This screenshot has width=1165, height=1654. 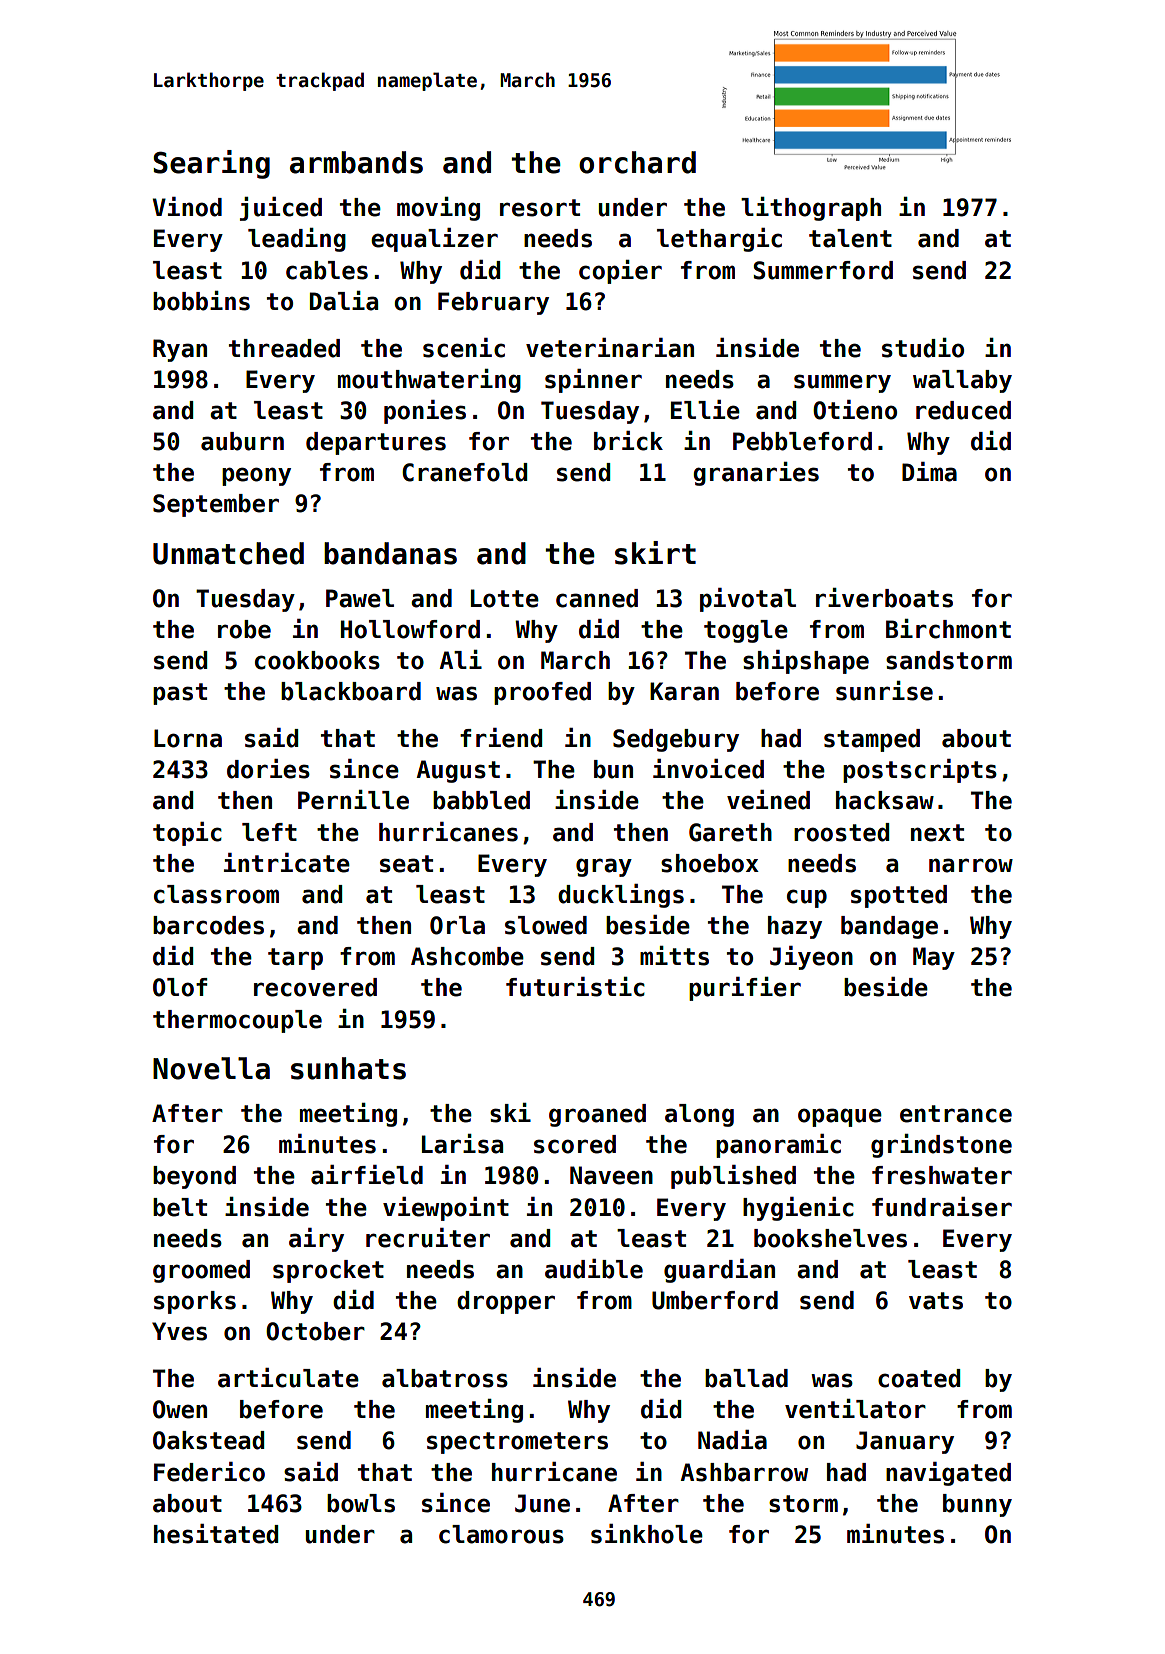 What do you see at coordinates (481, 800) in the screenshot?
I see `babbled` at bounding box center [481, 800].
